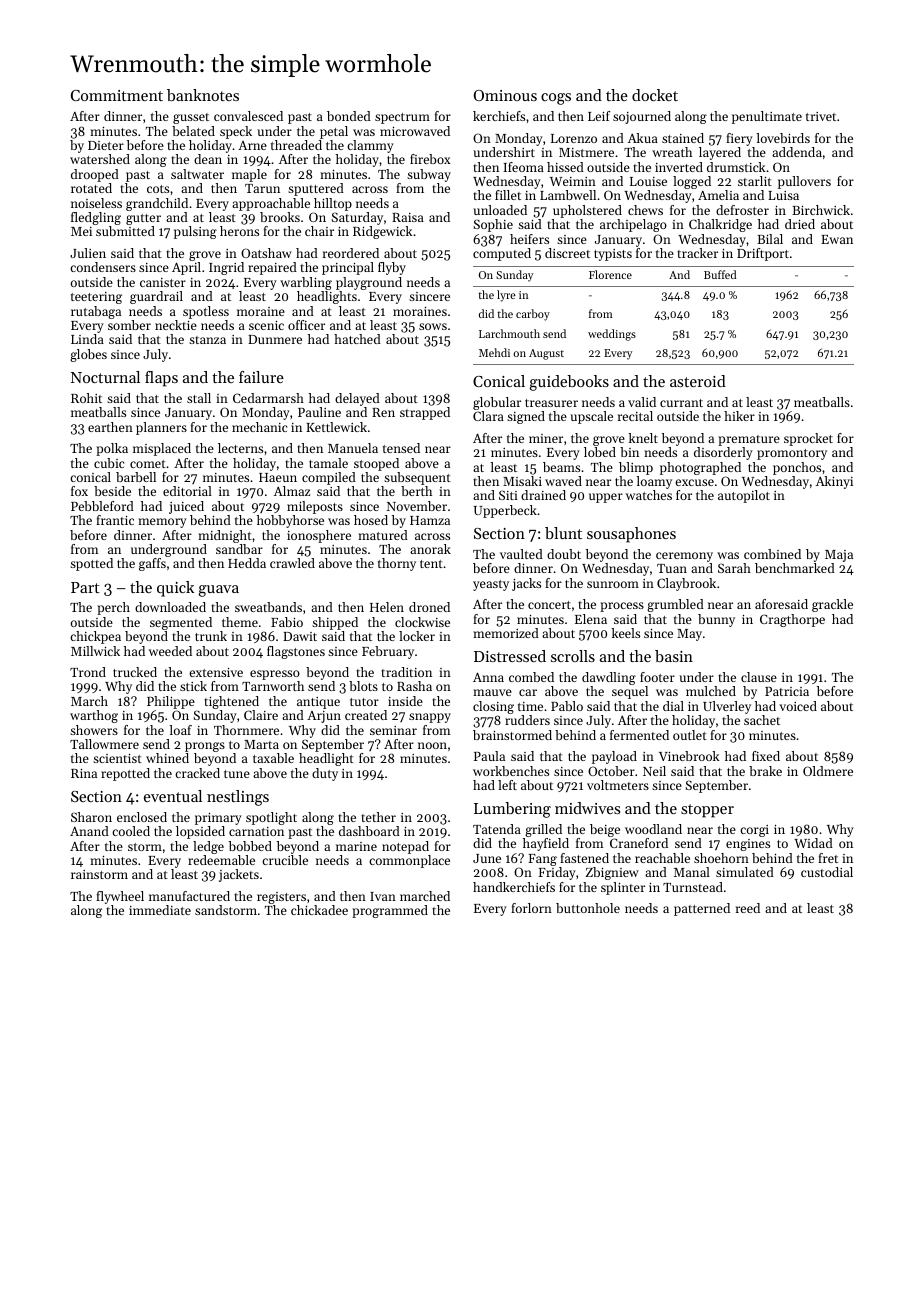  Describe the element at coordinates (175, 589) in the screenshot. I see `quick` at that location.
